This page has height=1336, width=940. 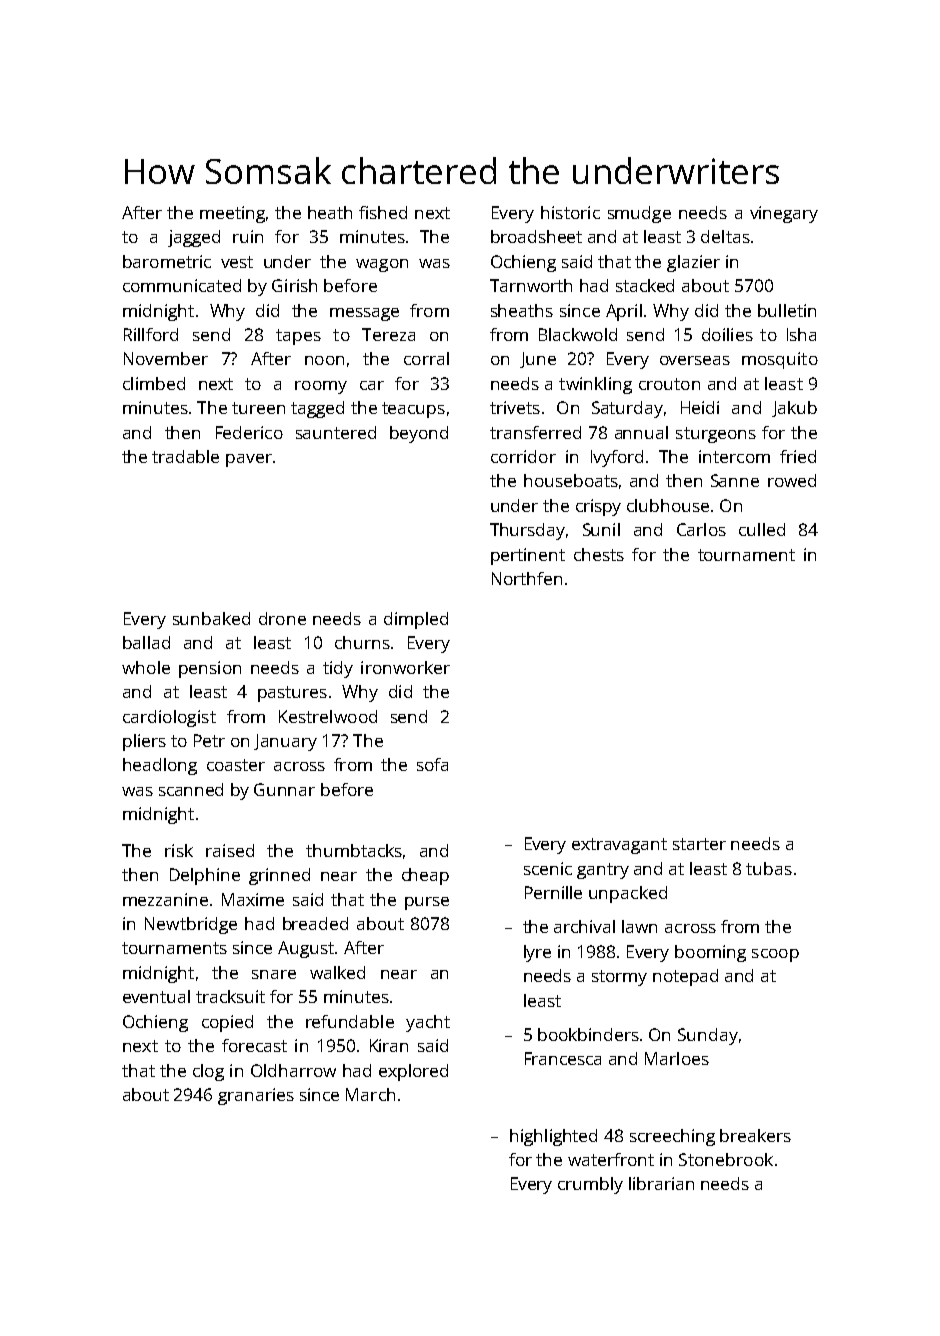 I want to click on smudge, so click(x=639, y=214).
